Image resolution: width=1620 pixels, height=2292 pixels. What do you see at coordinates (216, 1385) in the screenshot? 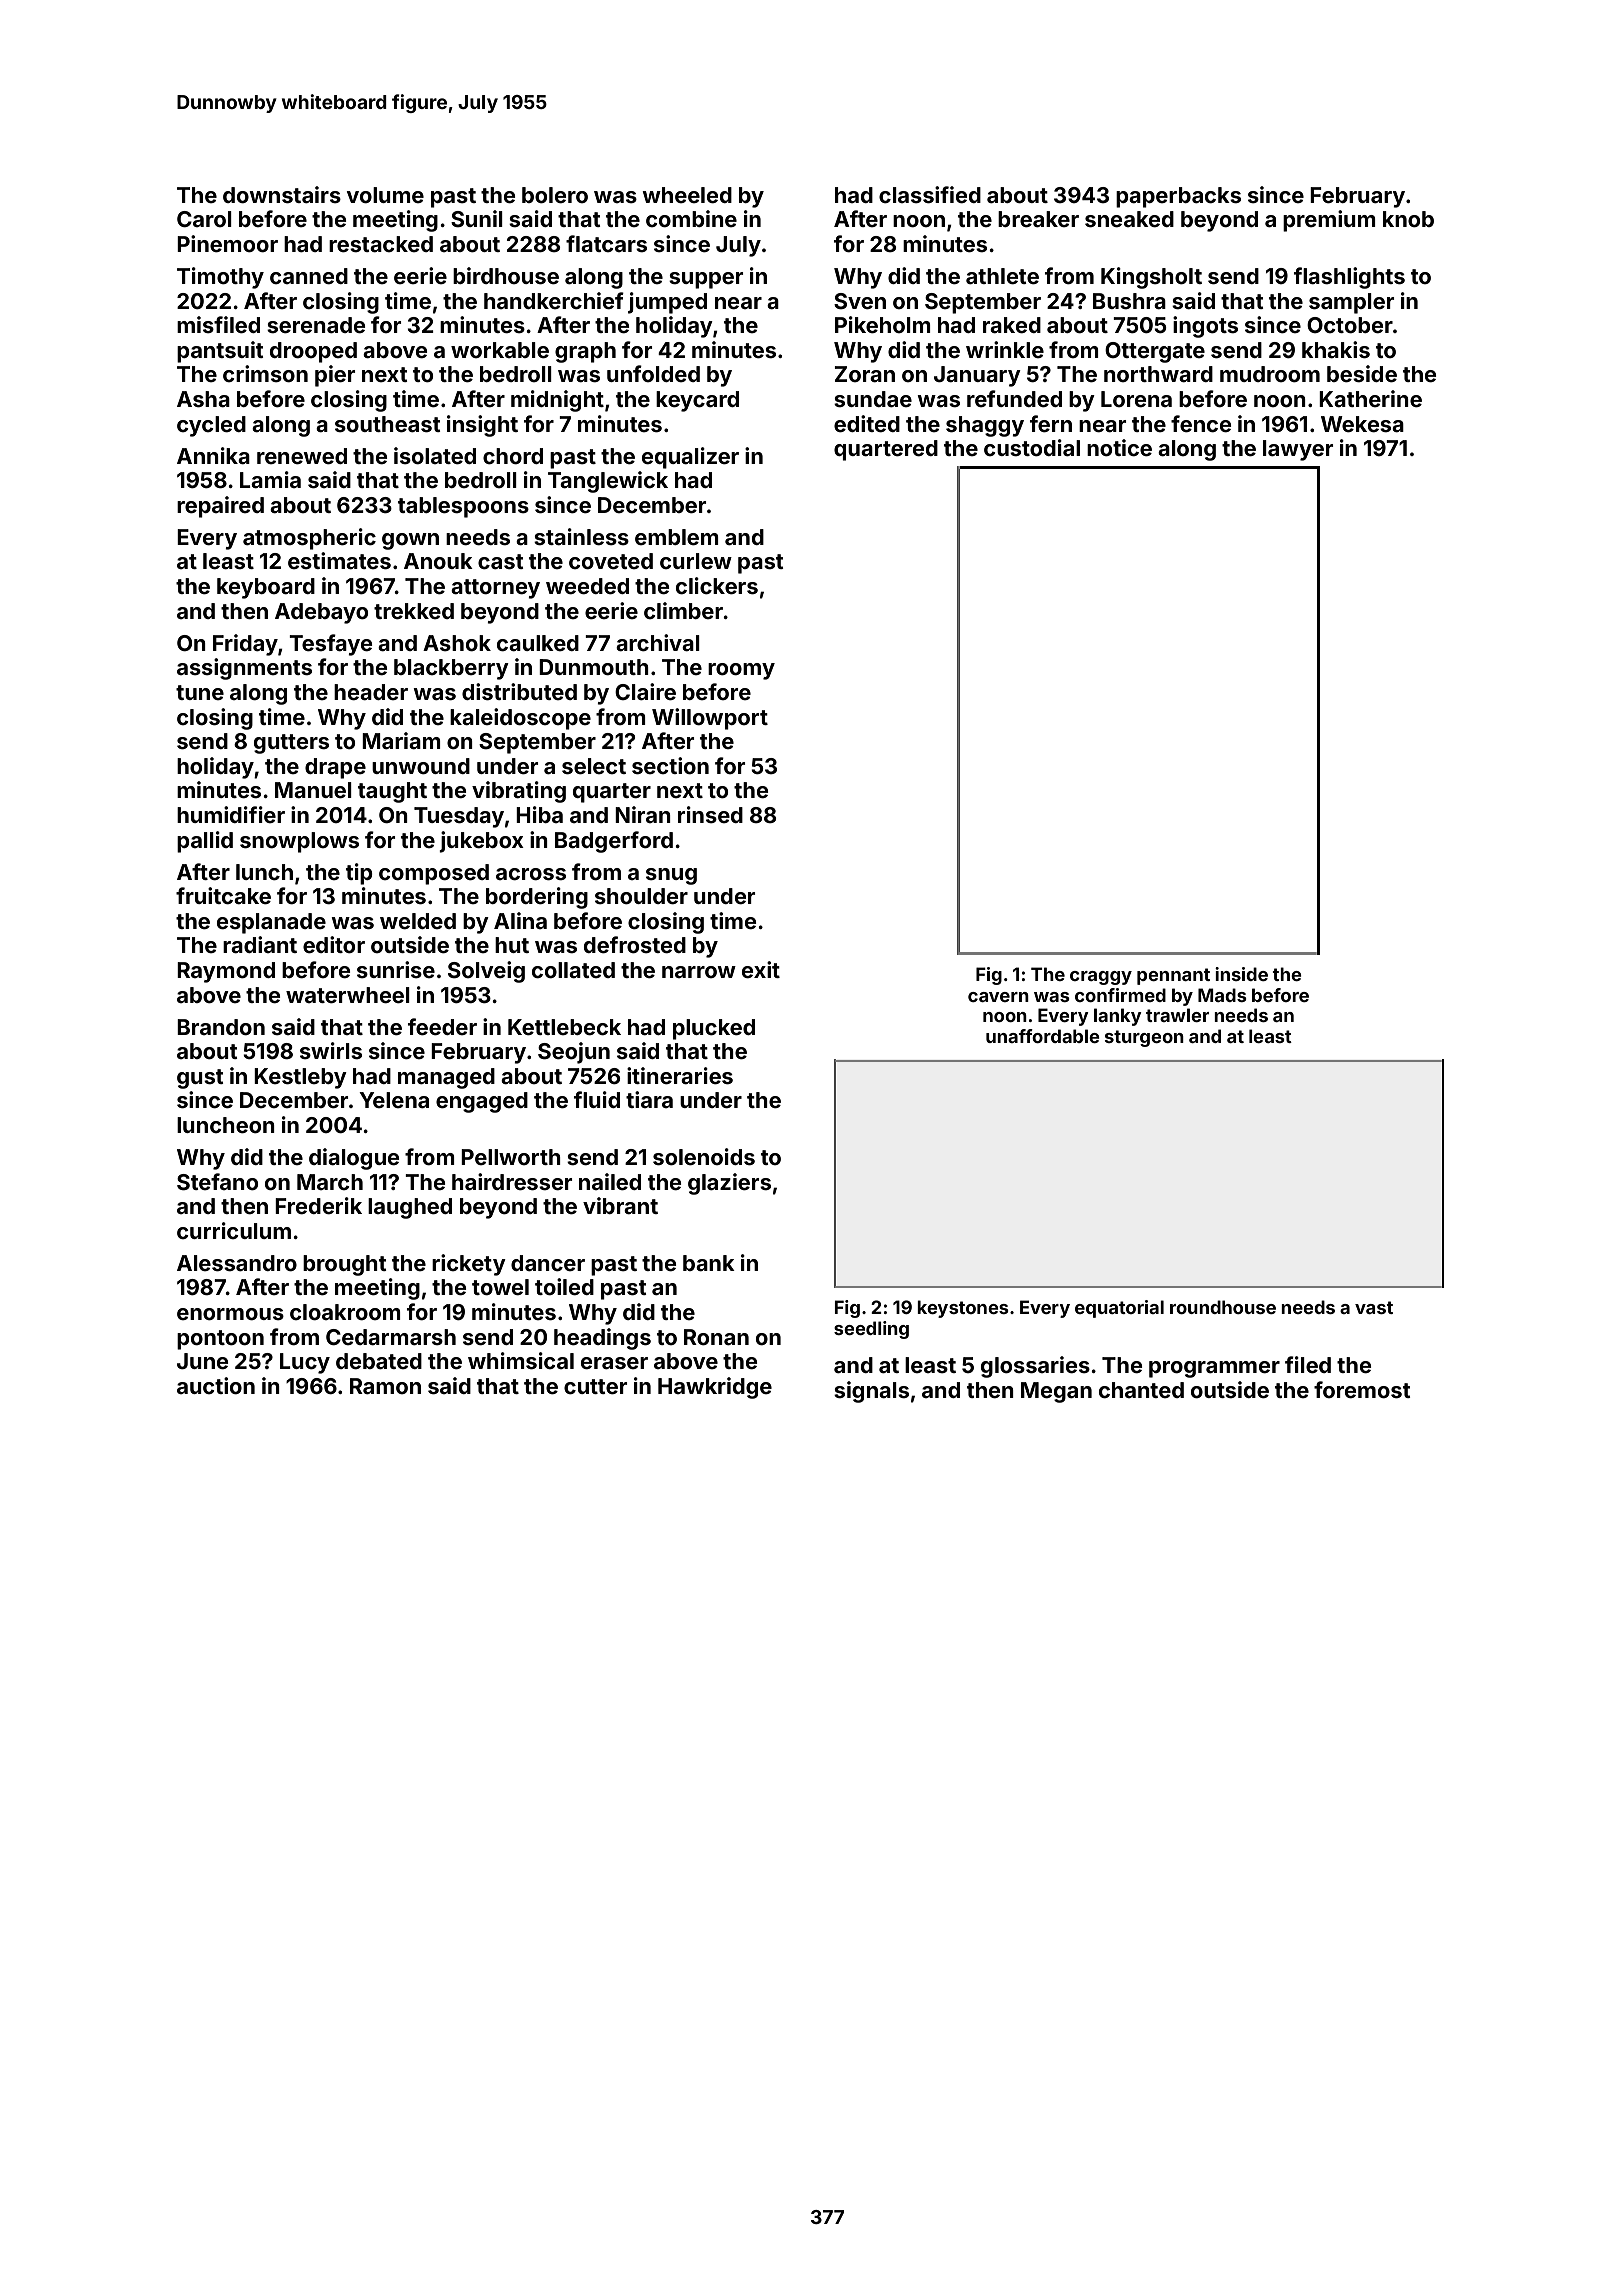
I see `auction` at bounding box center [216, 1385].
